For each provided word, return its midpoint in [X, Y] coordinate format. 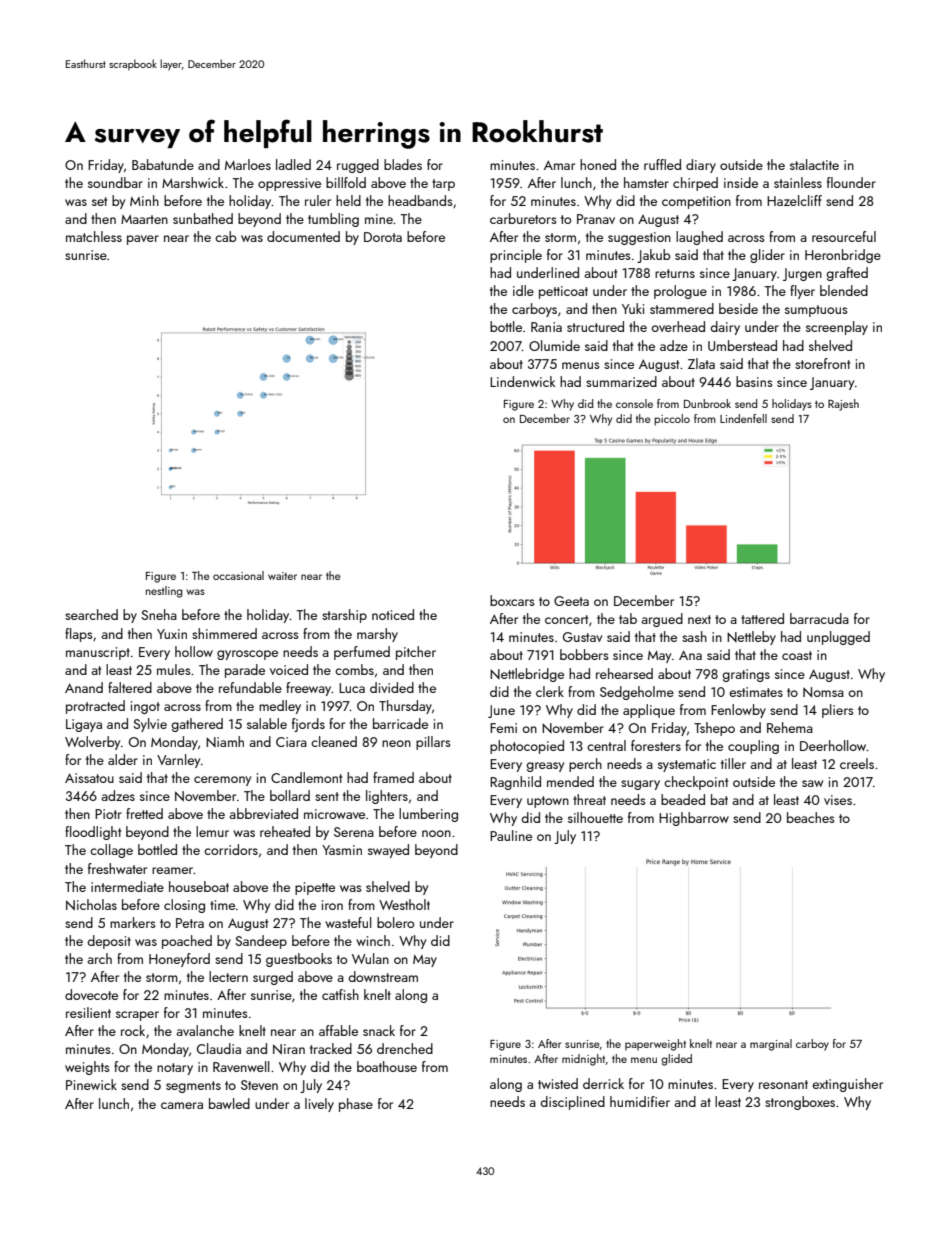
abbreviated [263, 813]
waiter [282, 576]
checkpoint [696, 783]
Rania [546, 327]
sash [694, 636]
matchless [94, 236]
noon [436, 833]
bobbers [584, 654]
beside [738, 308]
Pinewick [91, 1084]
